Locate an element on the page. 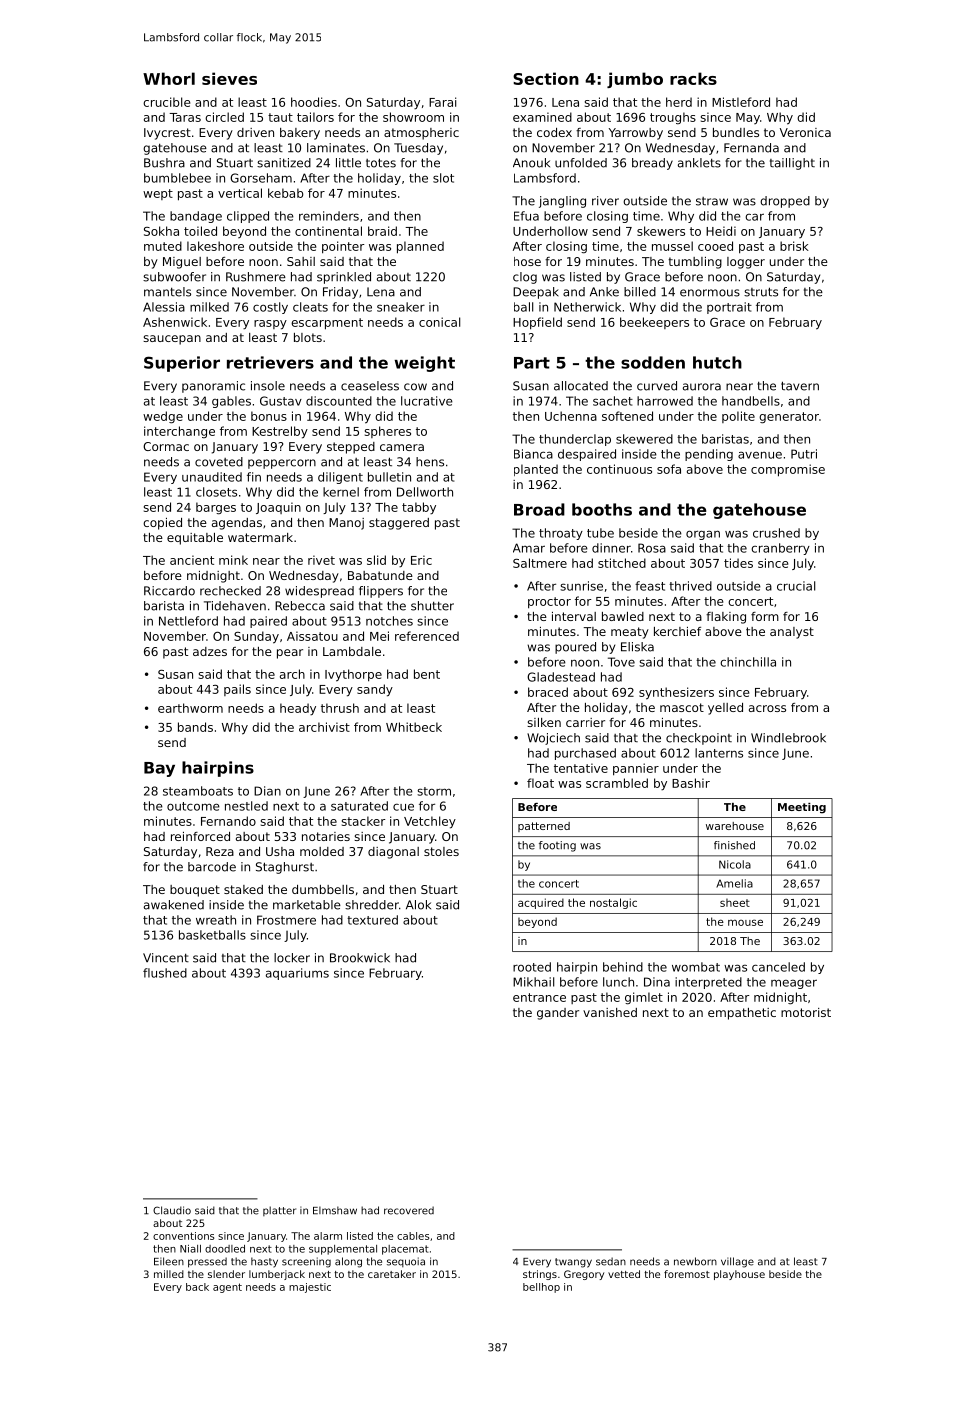 This image has width=975, height=1412. vanished is located at coordinates (610, 1012).
